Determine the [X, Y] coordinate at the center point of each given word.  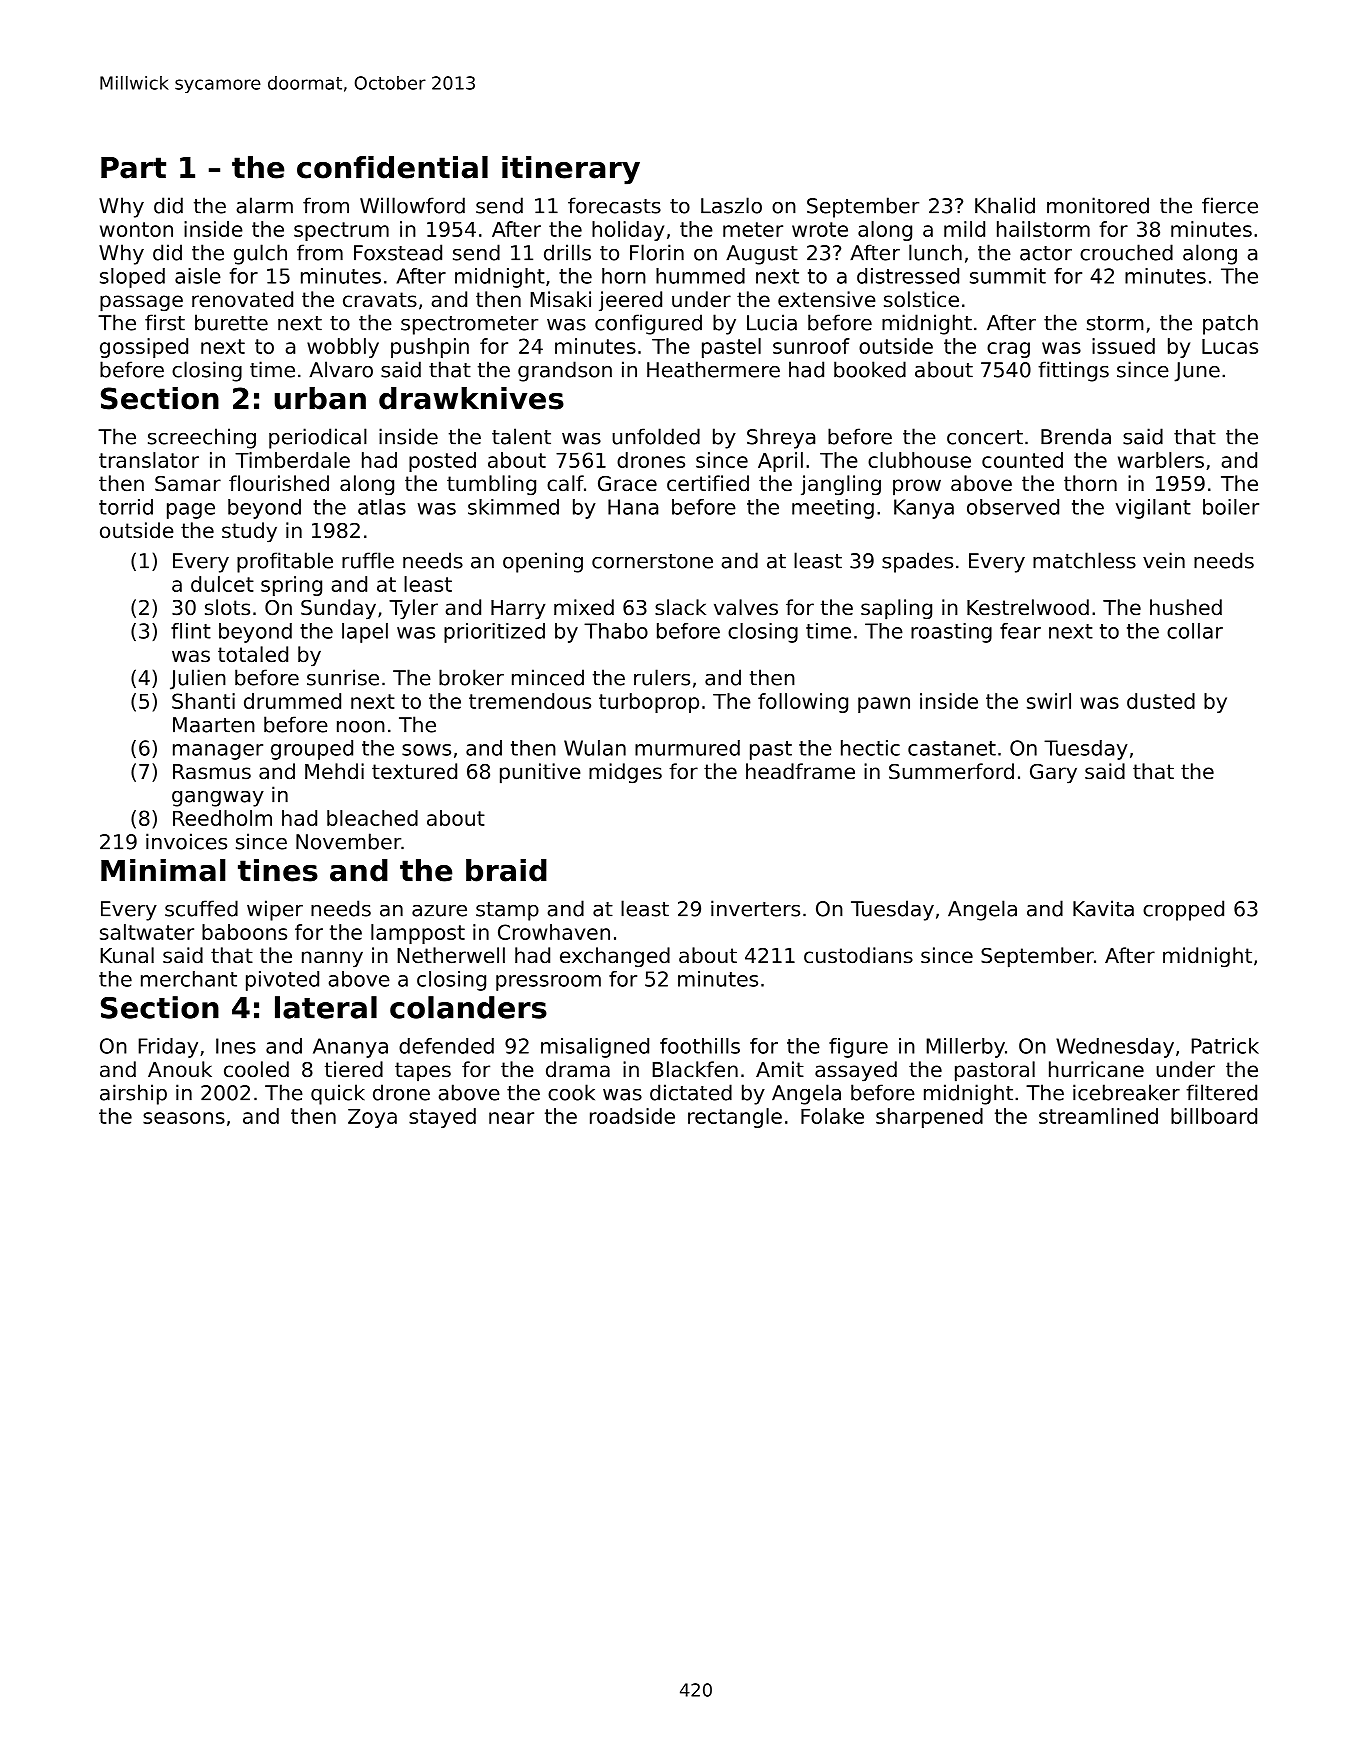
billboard [1214, 1116]
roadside [632, 1116]
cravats [380, 300]
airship [133, 1094]
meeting [833, 509]
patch [1230, 324]
